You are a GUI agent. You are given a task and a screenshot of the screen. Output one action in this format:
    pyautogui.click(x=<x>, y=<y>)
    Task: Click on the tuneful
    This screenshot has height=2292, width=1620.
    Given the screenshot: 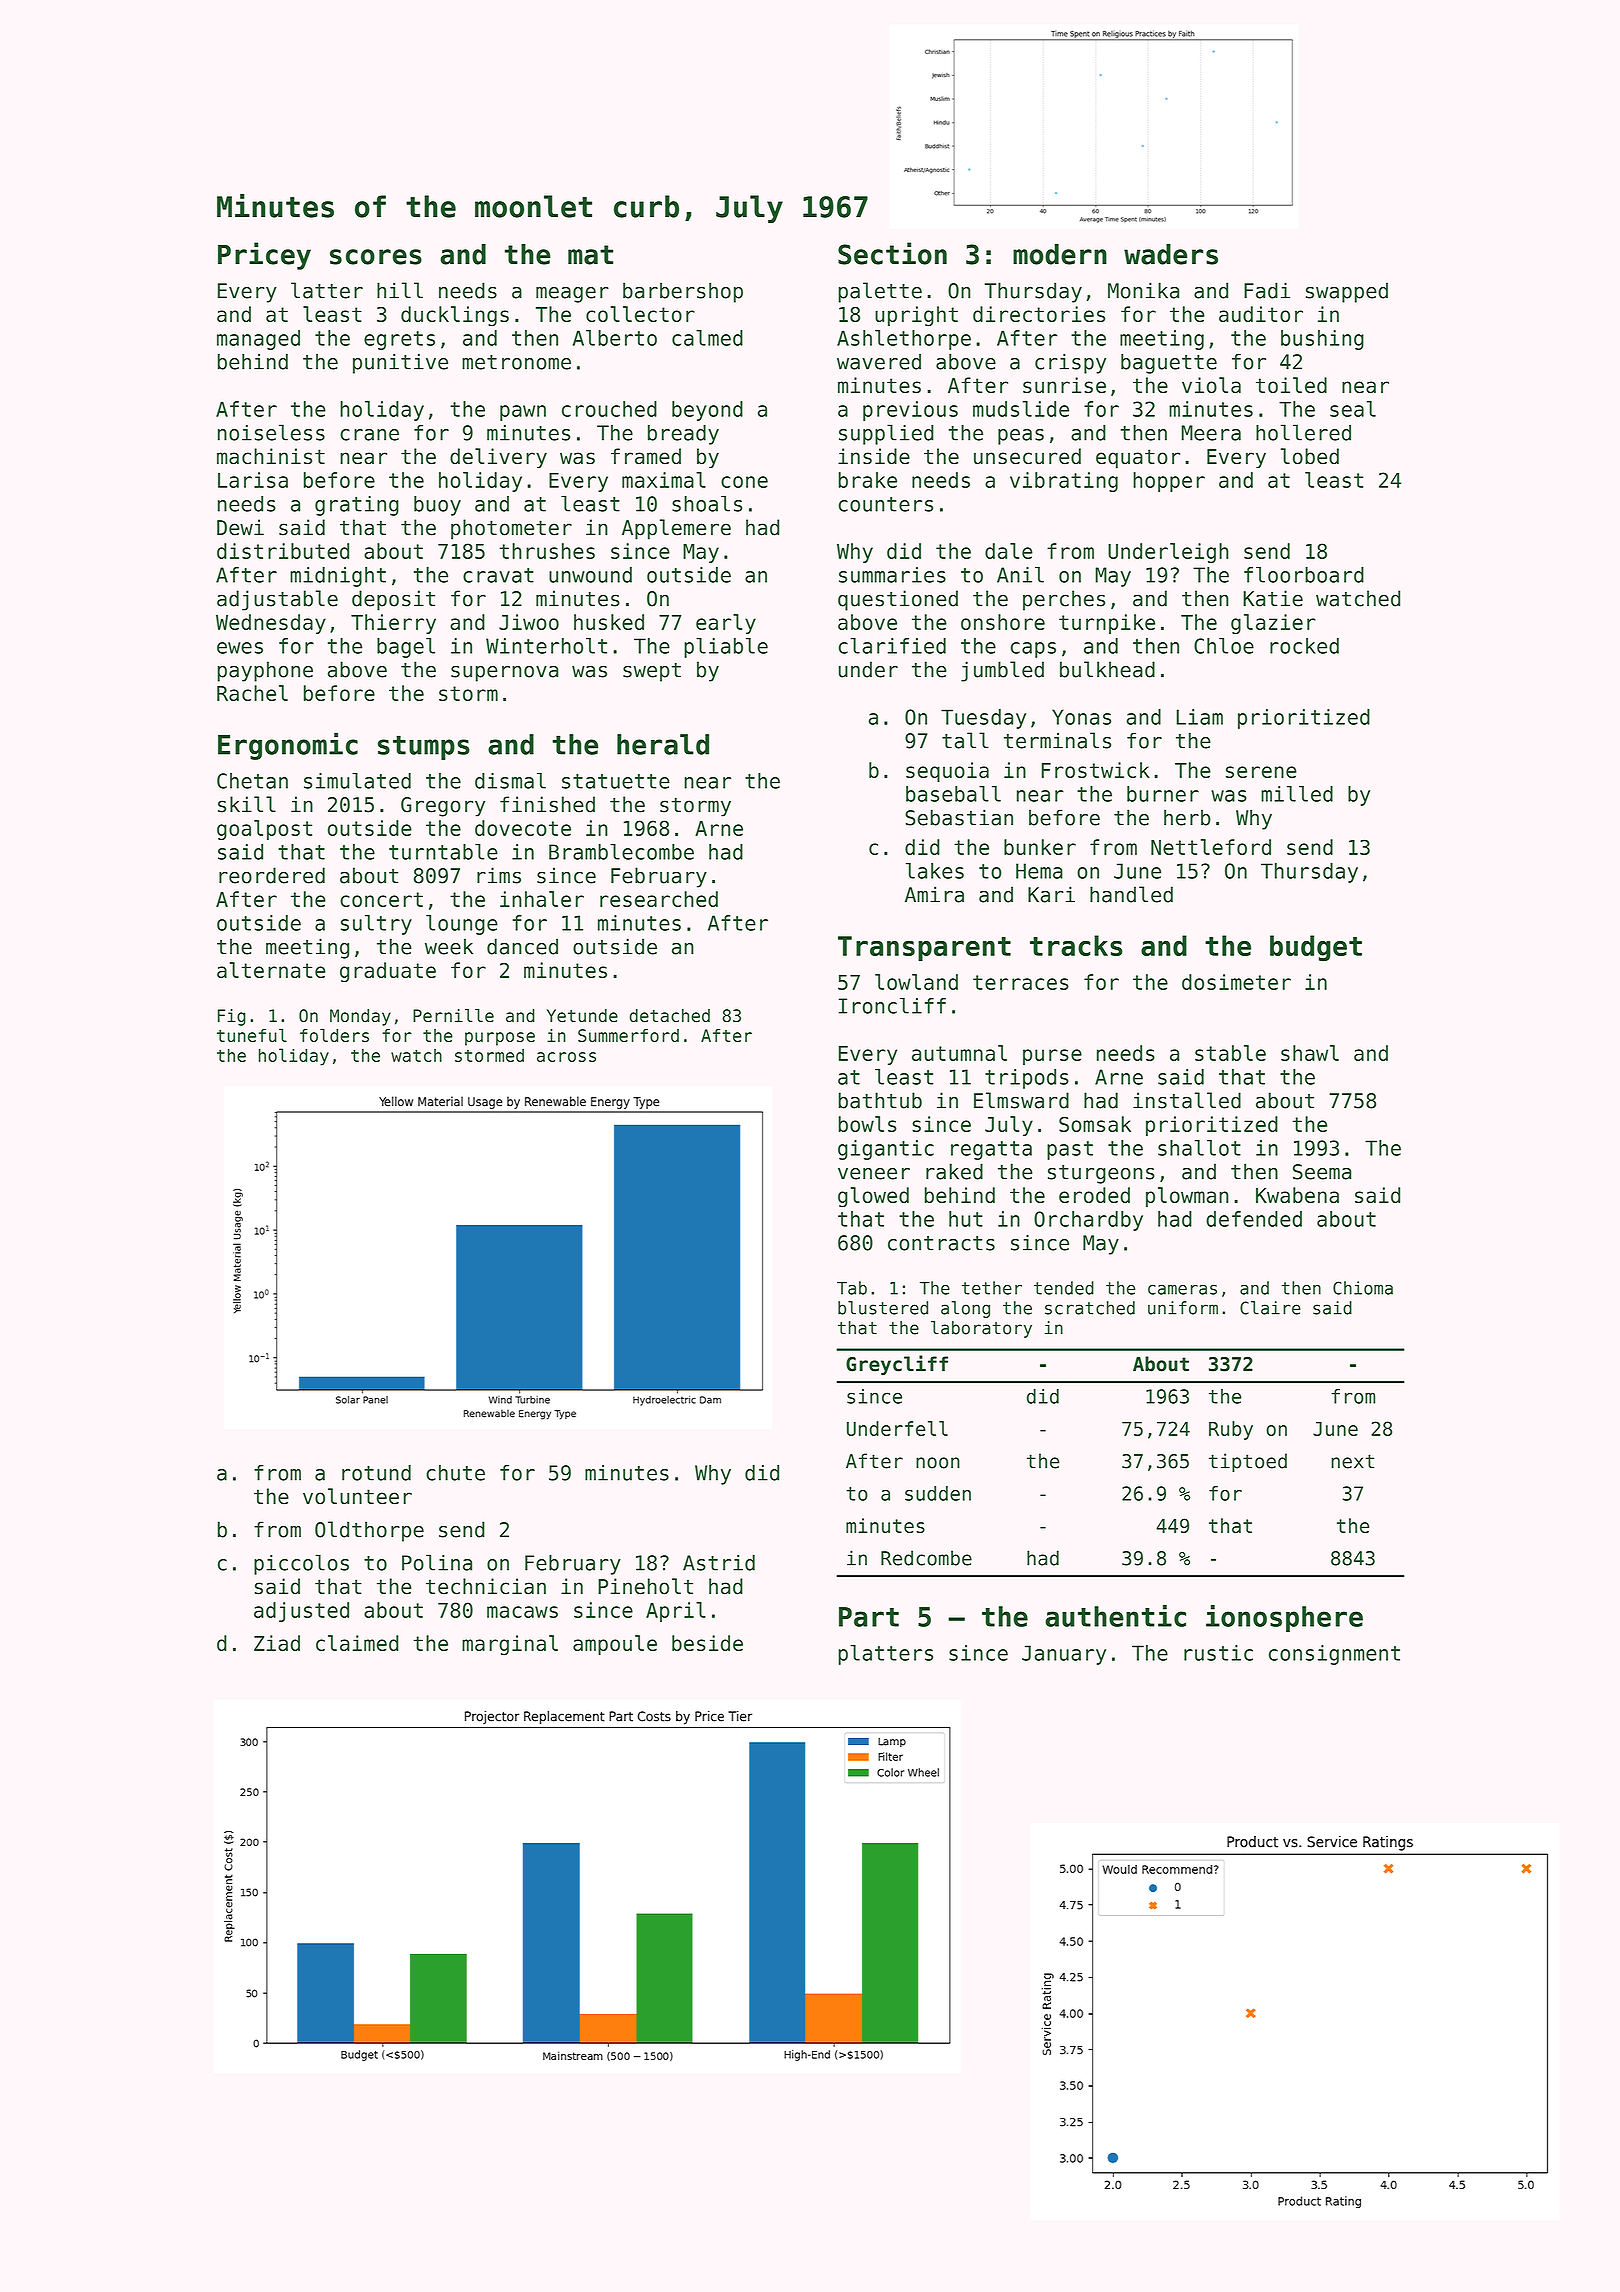 What is the action you would take?
    pyautogui.click(x=252, y=1035)
